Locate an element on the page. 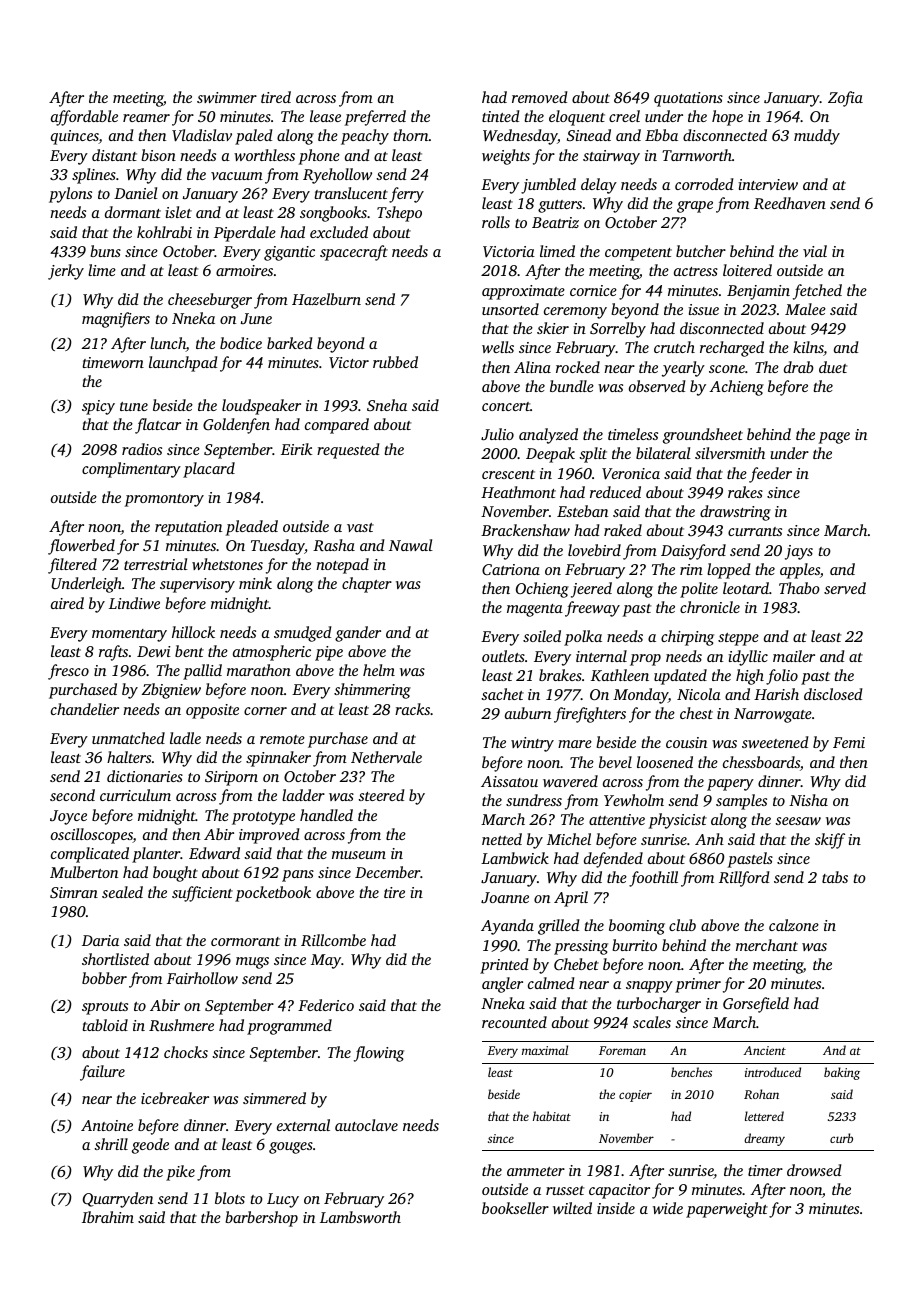  whetstones is located at coordinates (227, 564).
